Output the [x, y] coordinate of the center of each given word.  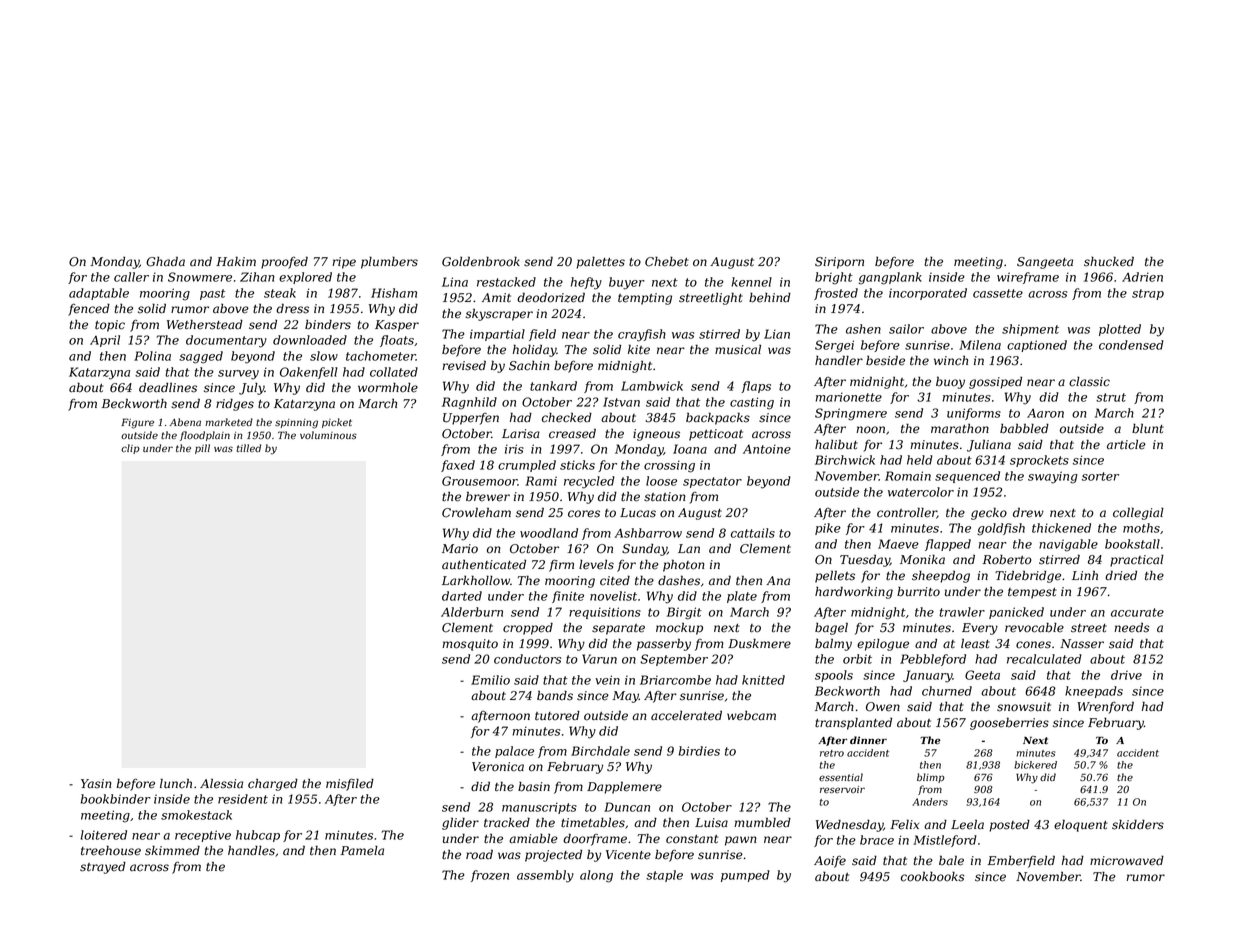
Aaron [1045, 413]
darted [462, 596]
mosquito [470, 645]
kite [639, 349]
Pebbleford [933, 660]
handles [251, 850]
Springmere [851, 414]
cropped [528, 628]
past [212, 294]
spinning [296, 424]
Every [980, 629]
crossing [669, 466]
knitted [763, 680]
